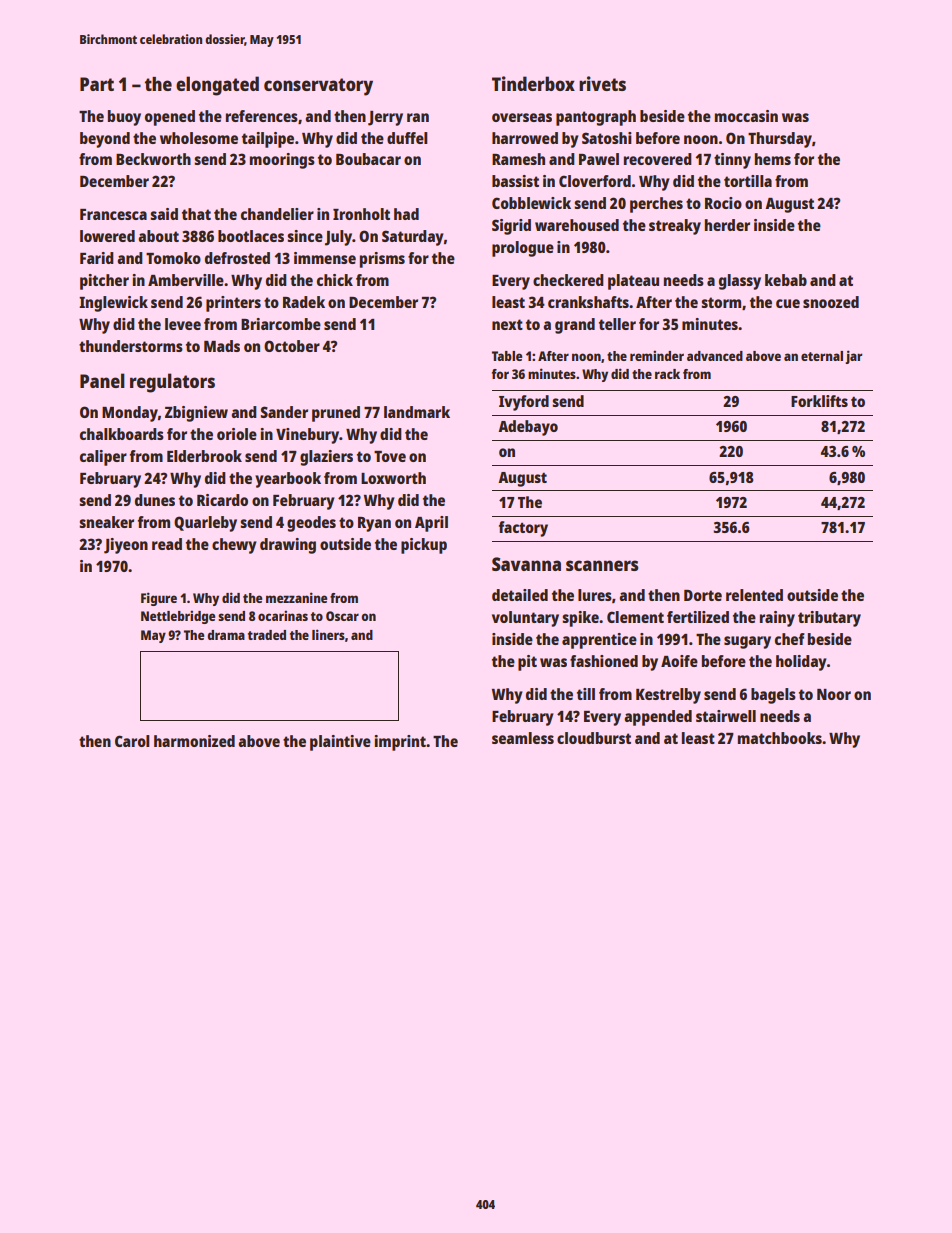  I want to click on Farid, so click(97, 258).
